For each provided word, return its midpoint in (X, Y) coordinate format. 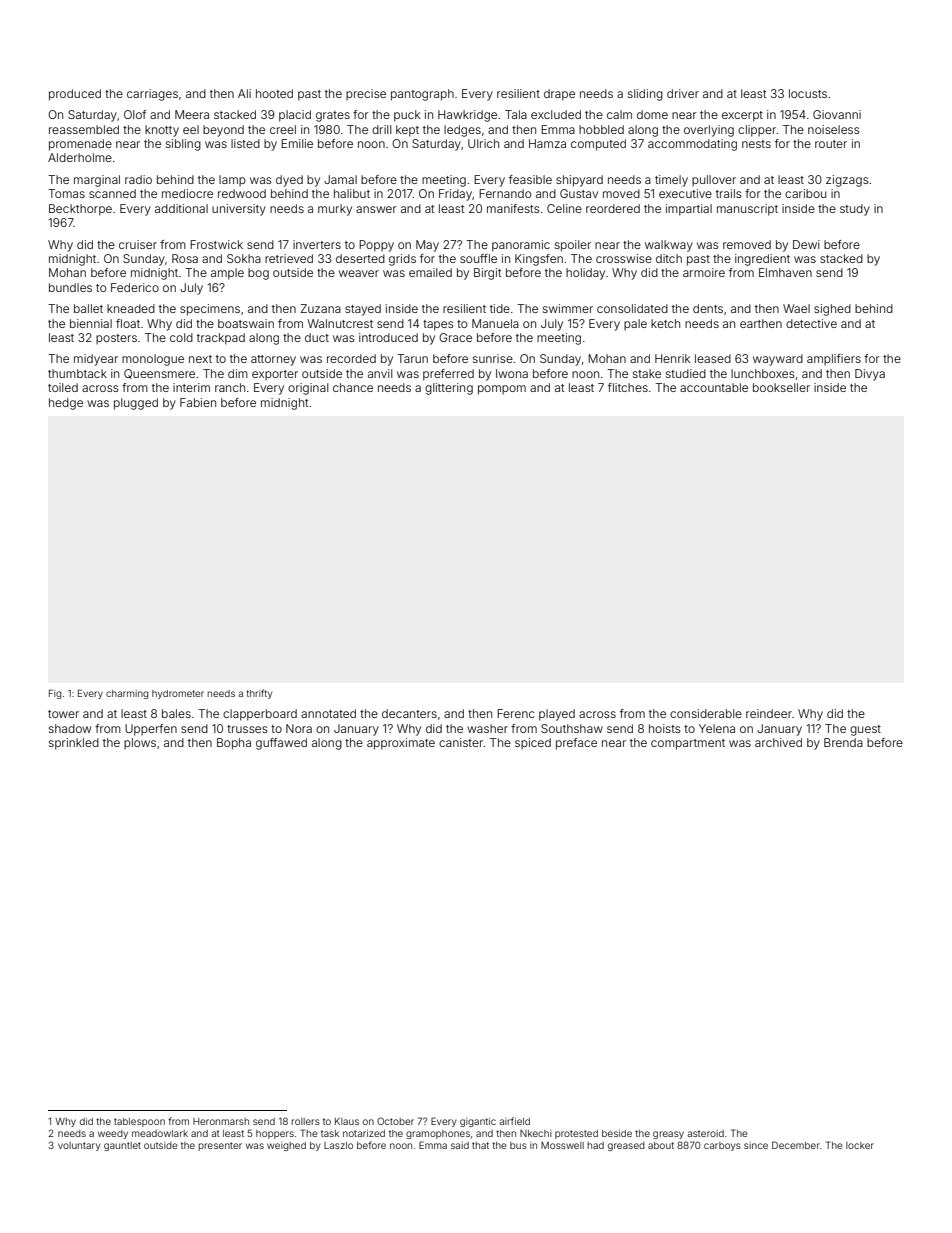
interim (191, 387)
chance (353, 387)
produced (75, 95)
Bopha (234, 744)
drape (559, 95)
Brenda (843, 742)
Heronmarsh (221, 1121)
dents (708, 308)
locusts (808, 93)
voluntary (79, 1146)
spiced (533, 744)
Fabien (198, 402)
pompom (502, 390)
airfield (514, 1121)
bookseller (781, 387)
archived (778, 742)
